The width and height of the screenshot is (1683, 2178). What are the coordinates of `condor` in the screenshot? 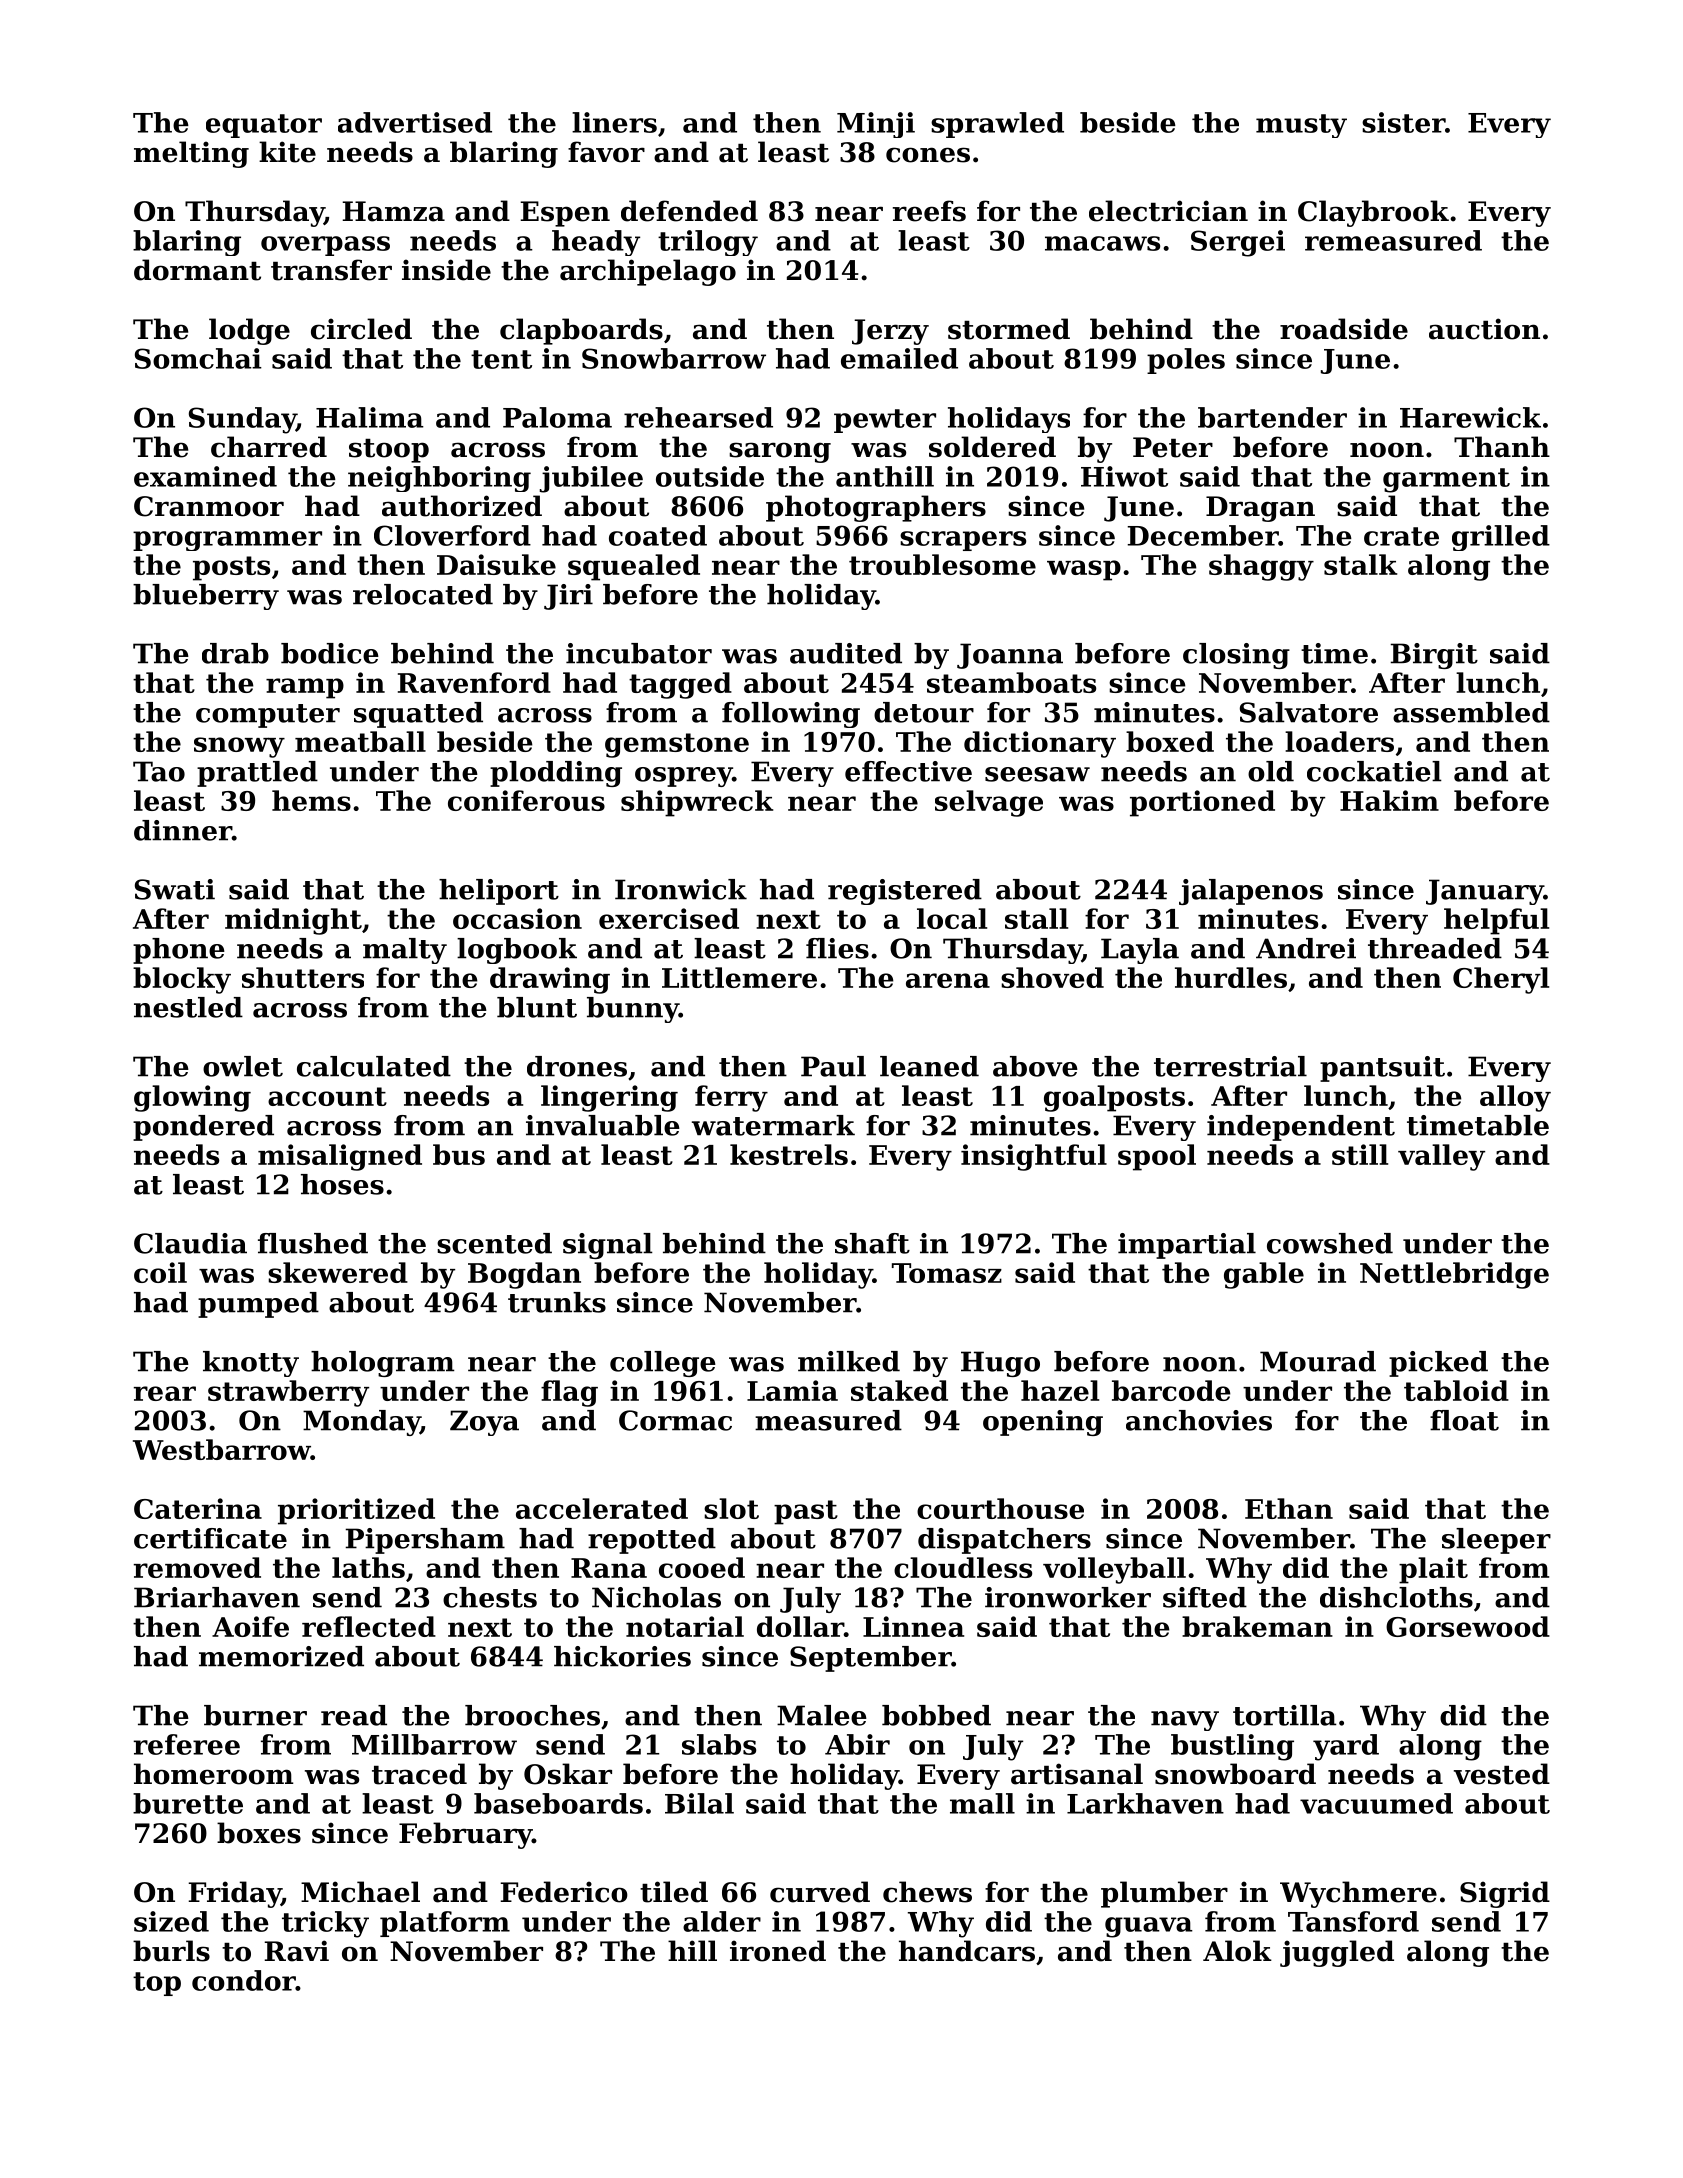 It's located at (244, 1980).
